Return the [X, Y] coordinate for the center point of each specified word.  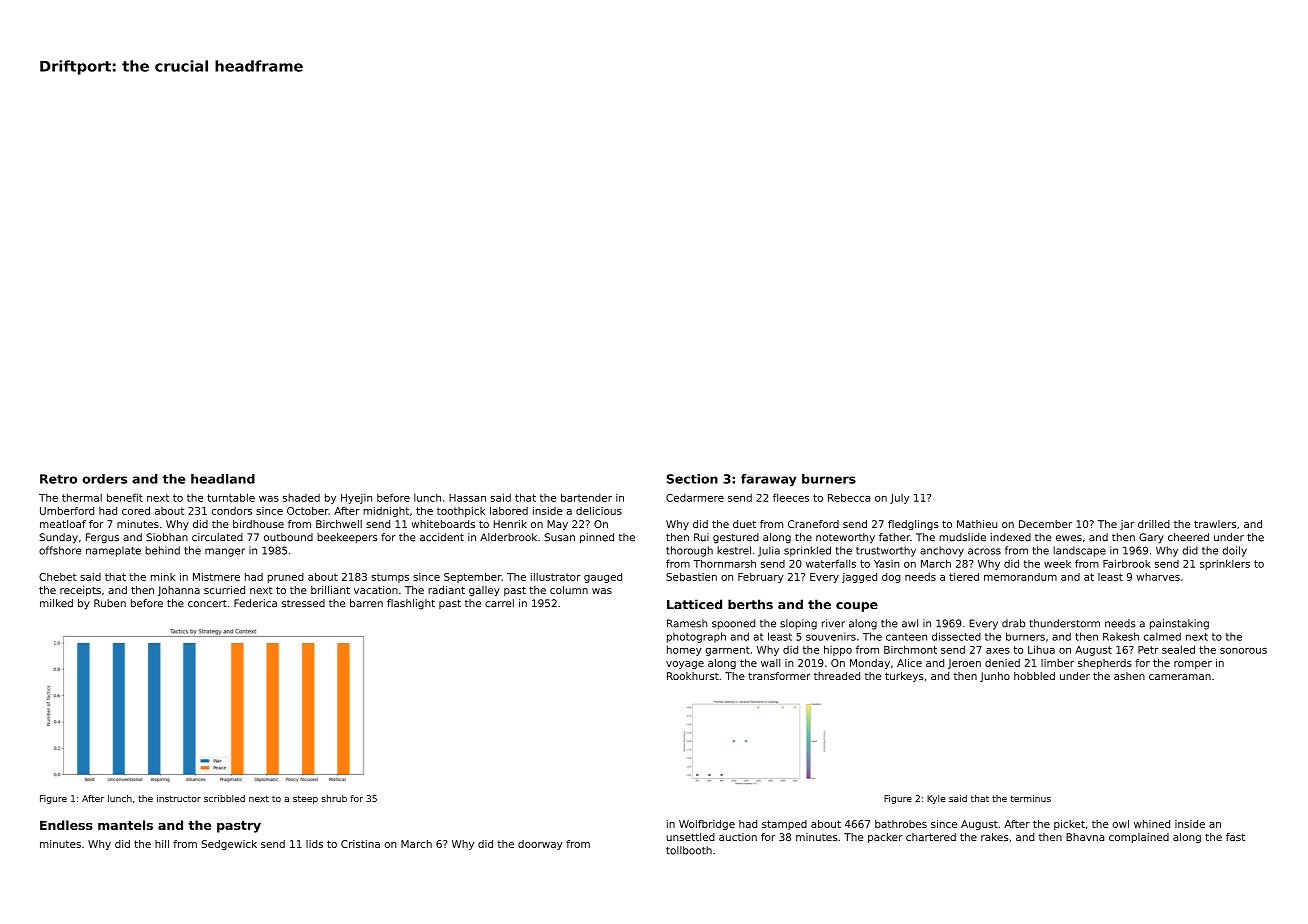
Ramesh [687, 623]
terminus [1030, 798]
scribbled [224, 798]
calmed [1162, 636]
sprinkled [807, 551]
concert [207, 604]
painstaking [1179, 624]
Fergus [102, 538]
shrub [334, 798]
